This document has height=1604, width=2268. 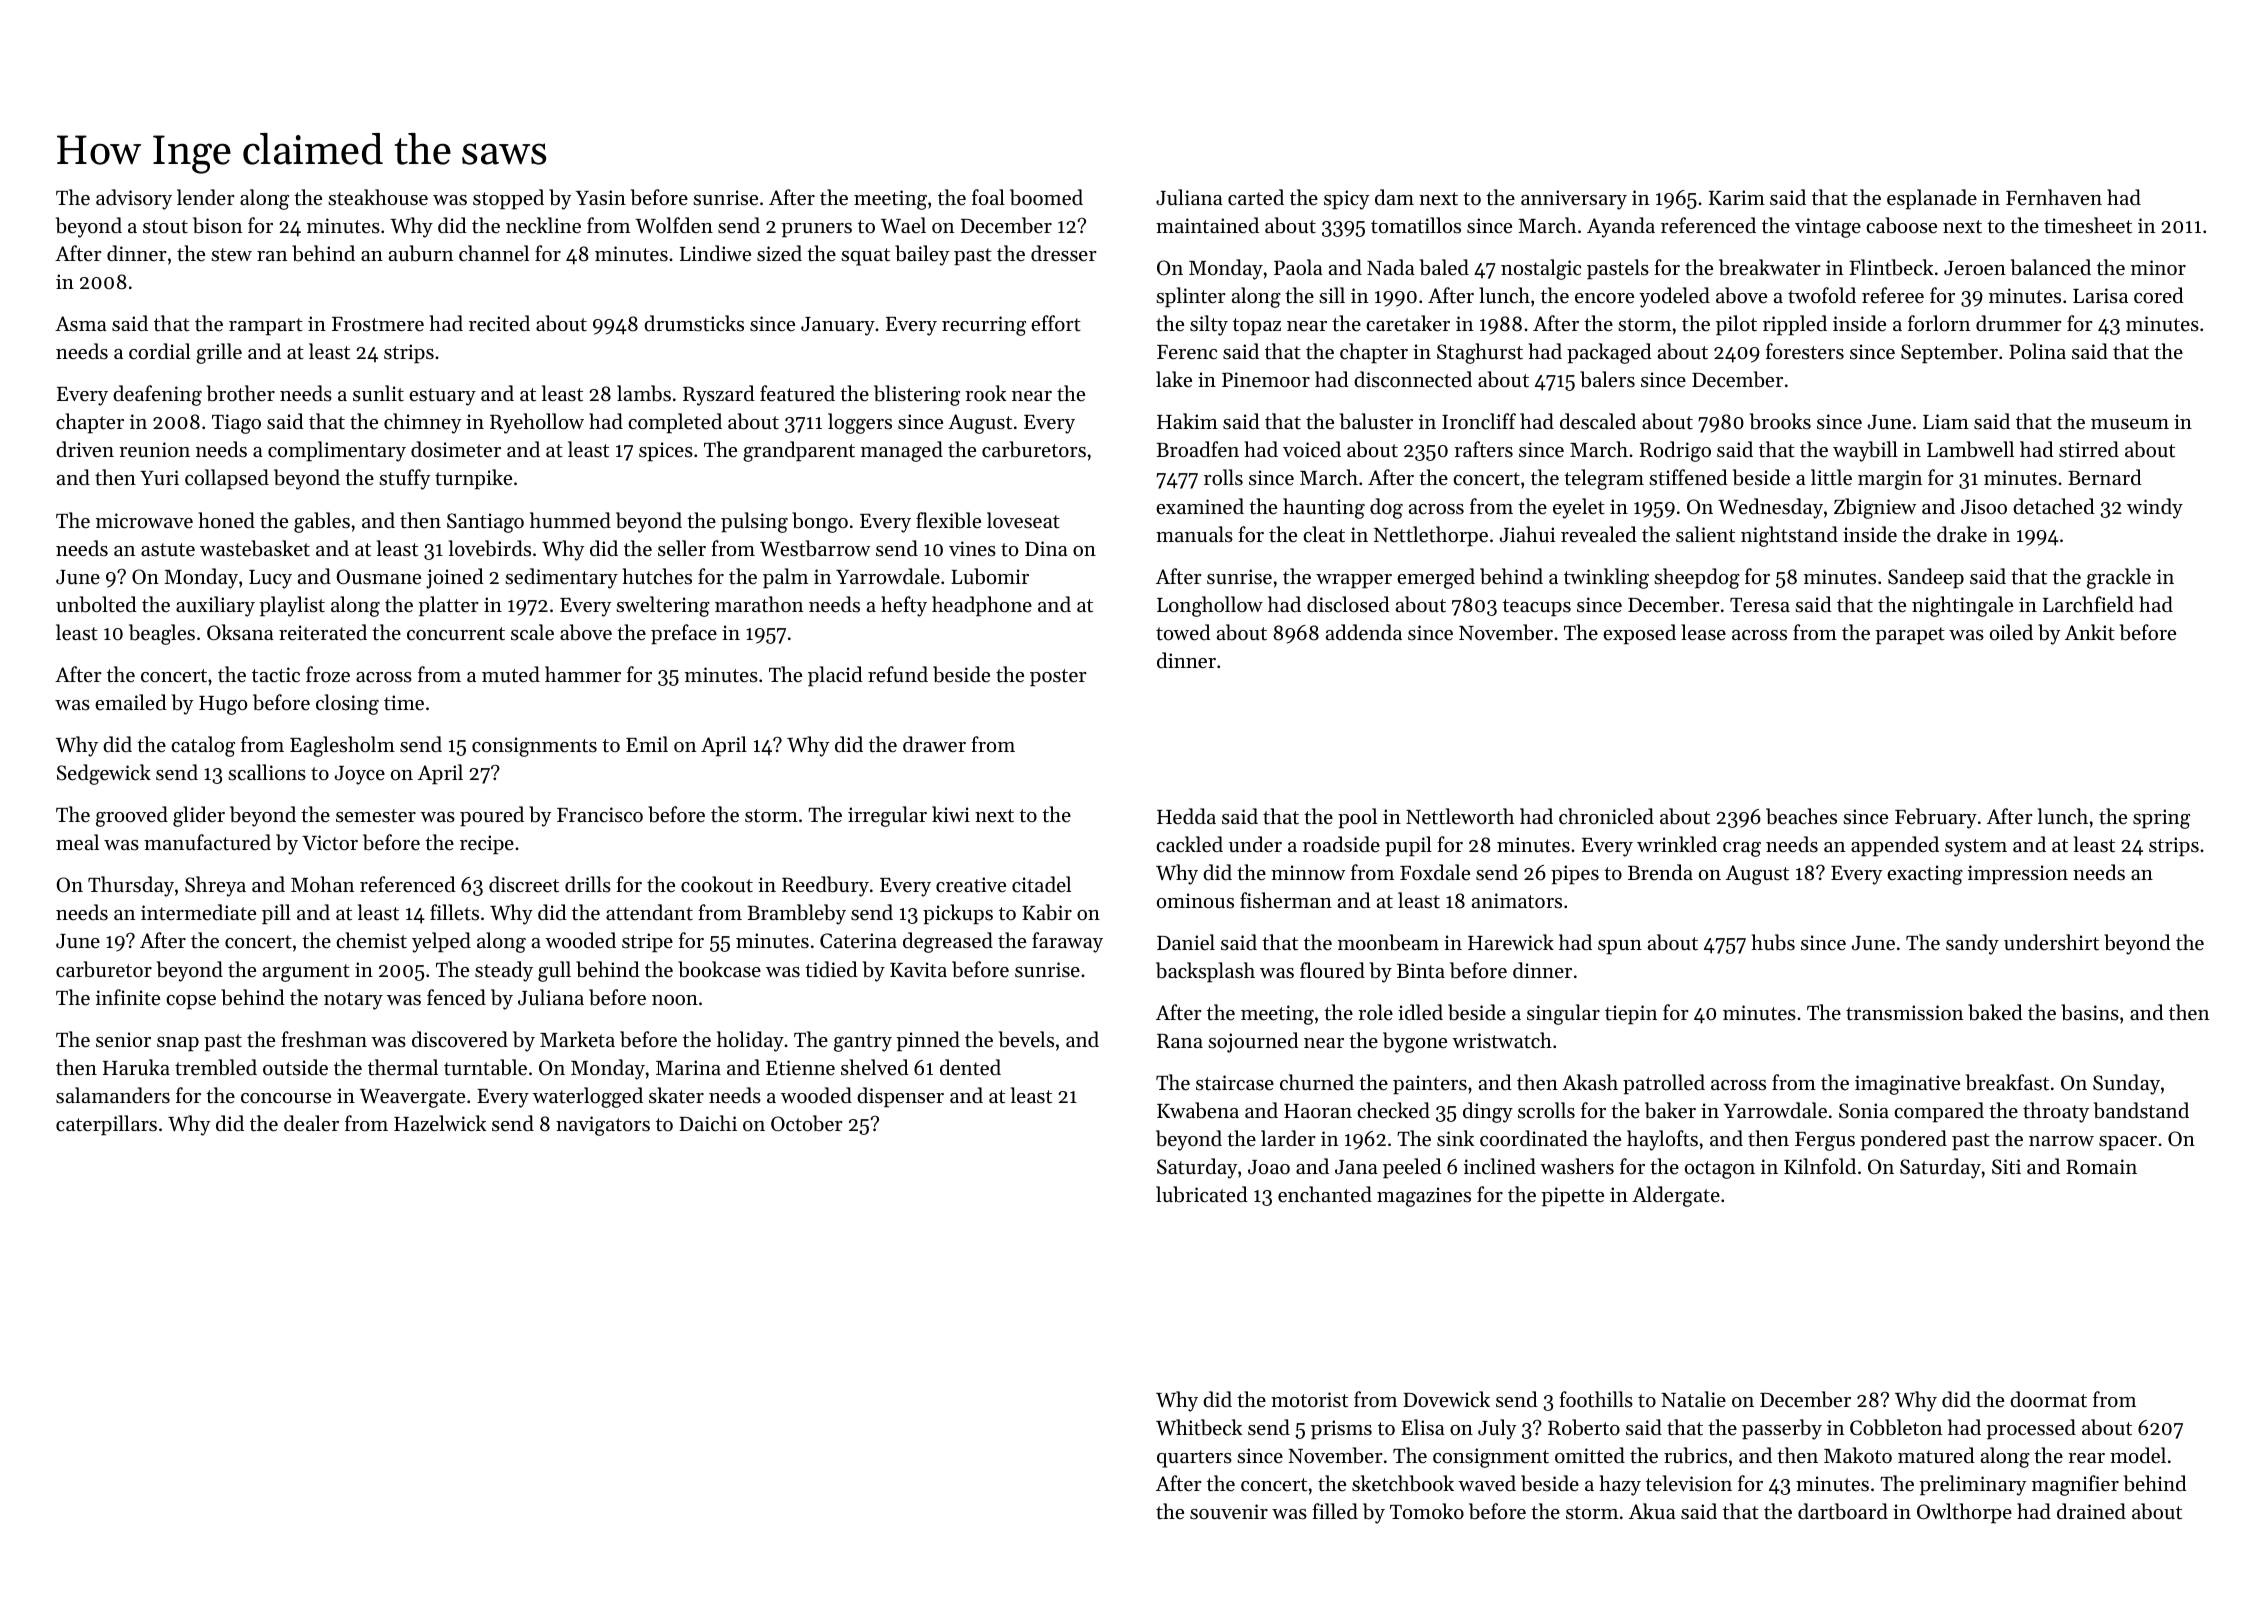 I want to click on filled, so click(x=1335, y=1511).
